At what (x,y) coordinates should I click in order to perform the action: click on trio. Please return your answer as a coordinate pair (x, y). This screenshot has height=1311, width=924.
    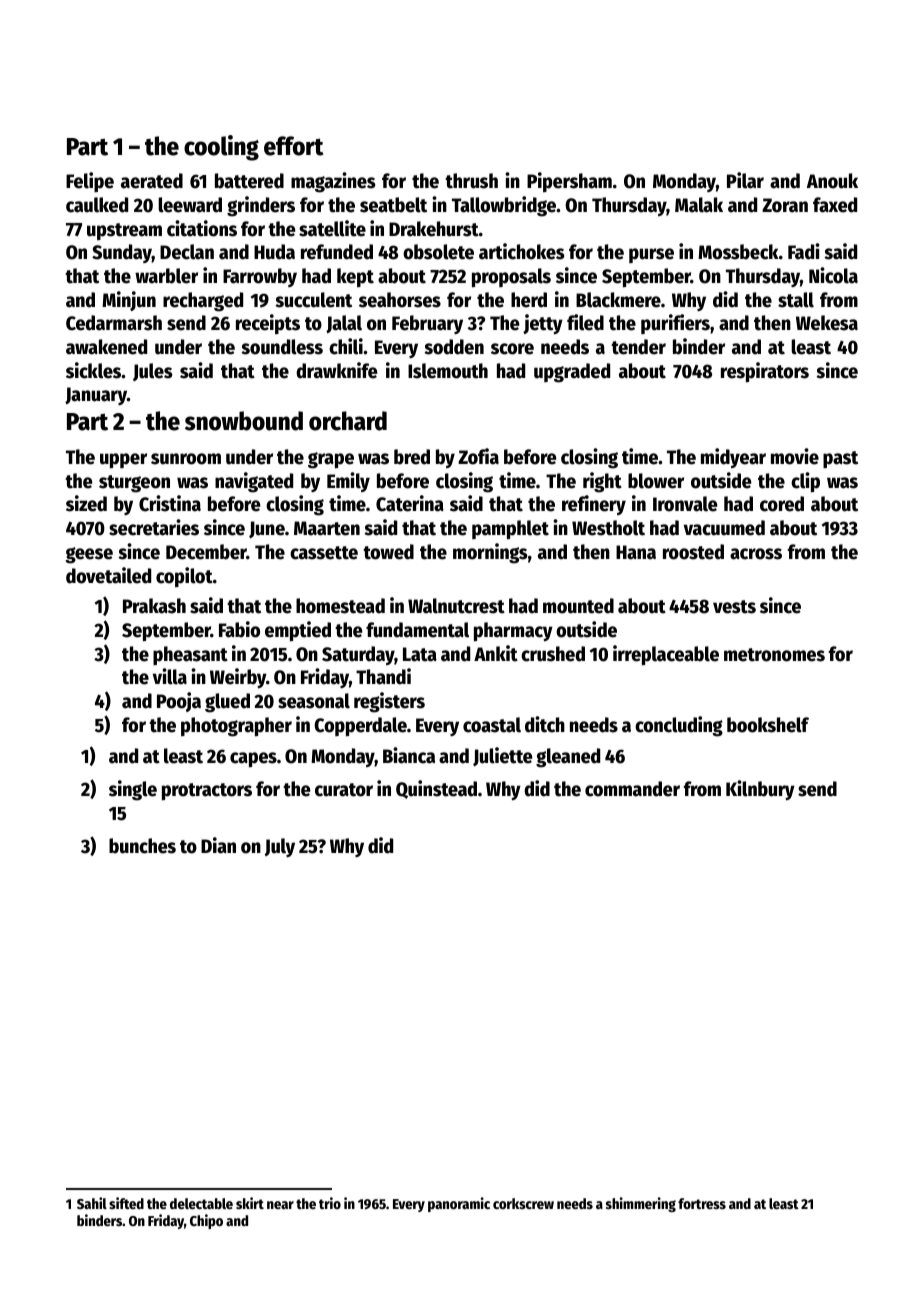
    Looking at the image, I should click on (330, 1203).
